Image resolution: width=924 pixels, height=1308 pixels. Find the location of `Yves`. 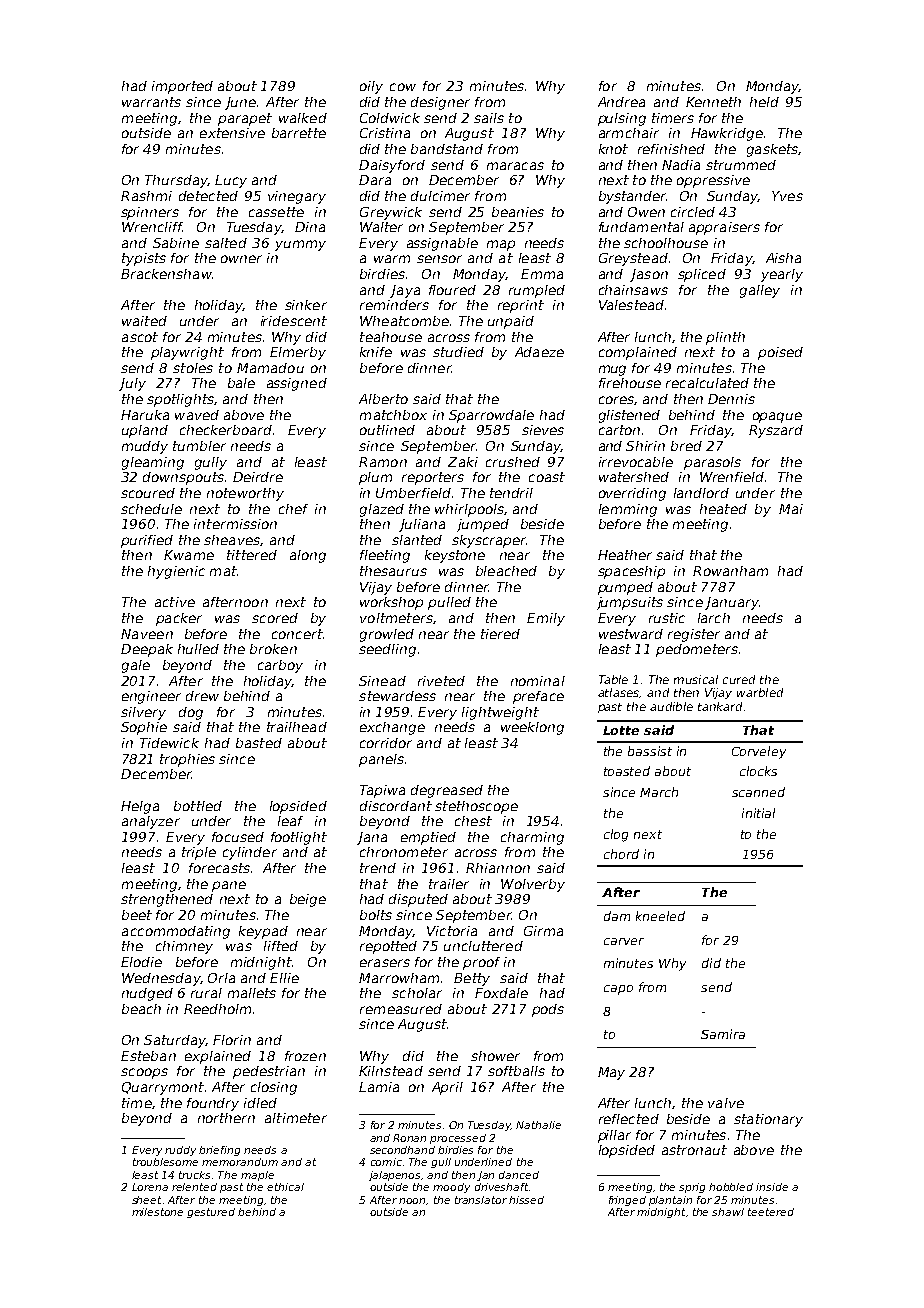

Yves is located at coordinates (787, 196).
